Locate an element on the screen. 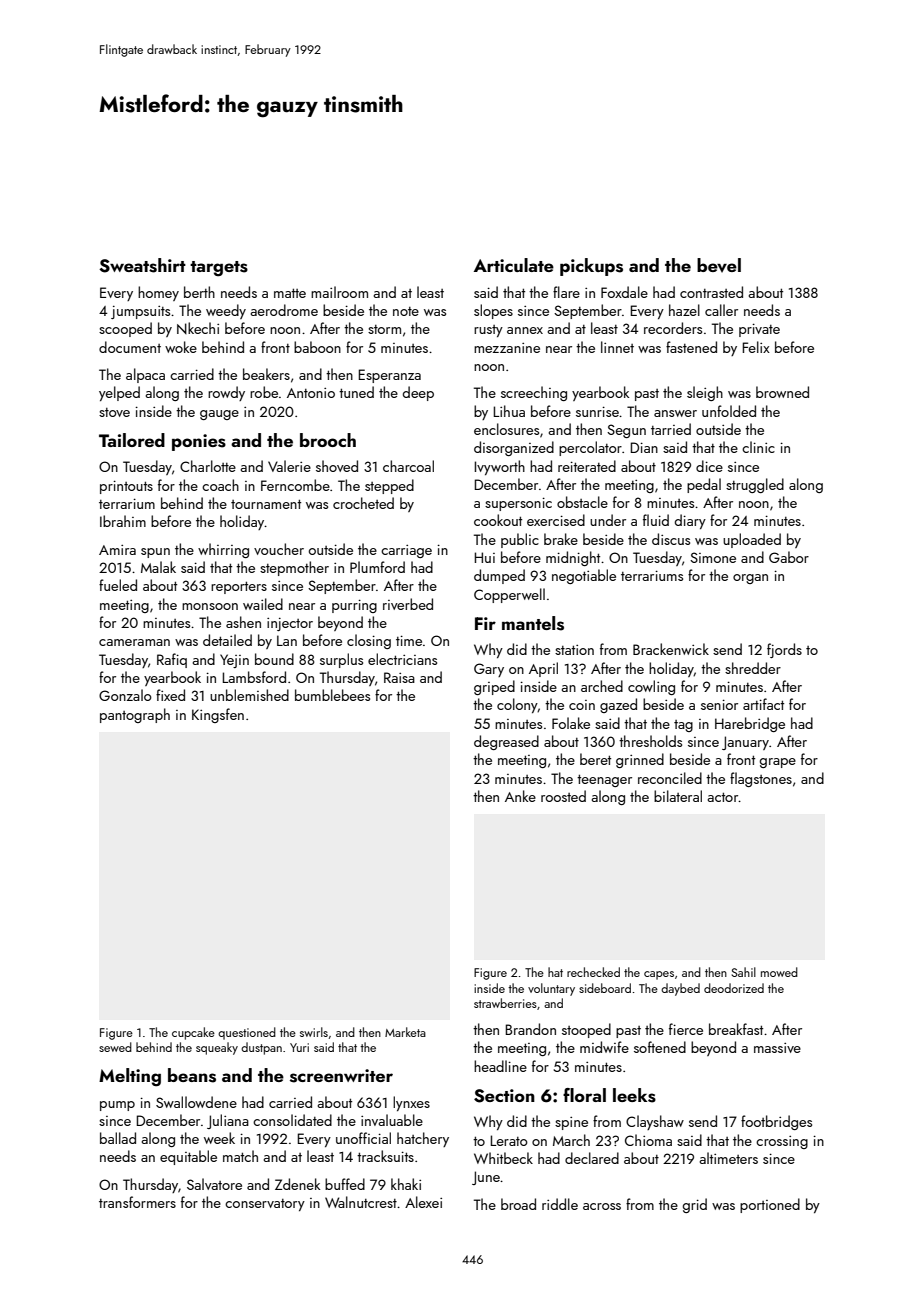  artifact is located at coordinates (763, 704).
